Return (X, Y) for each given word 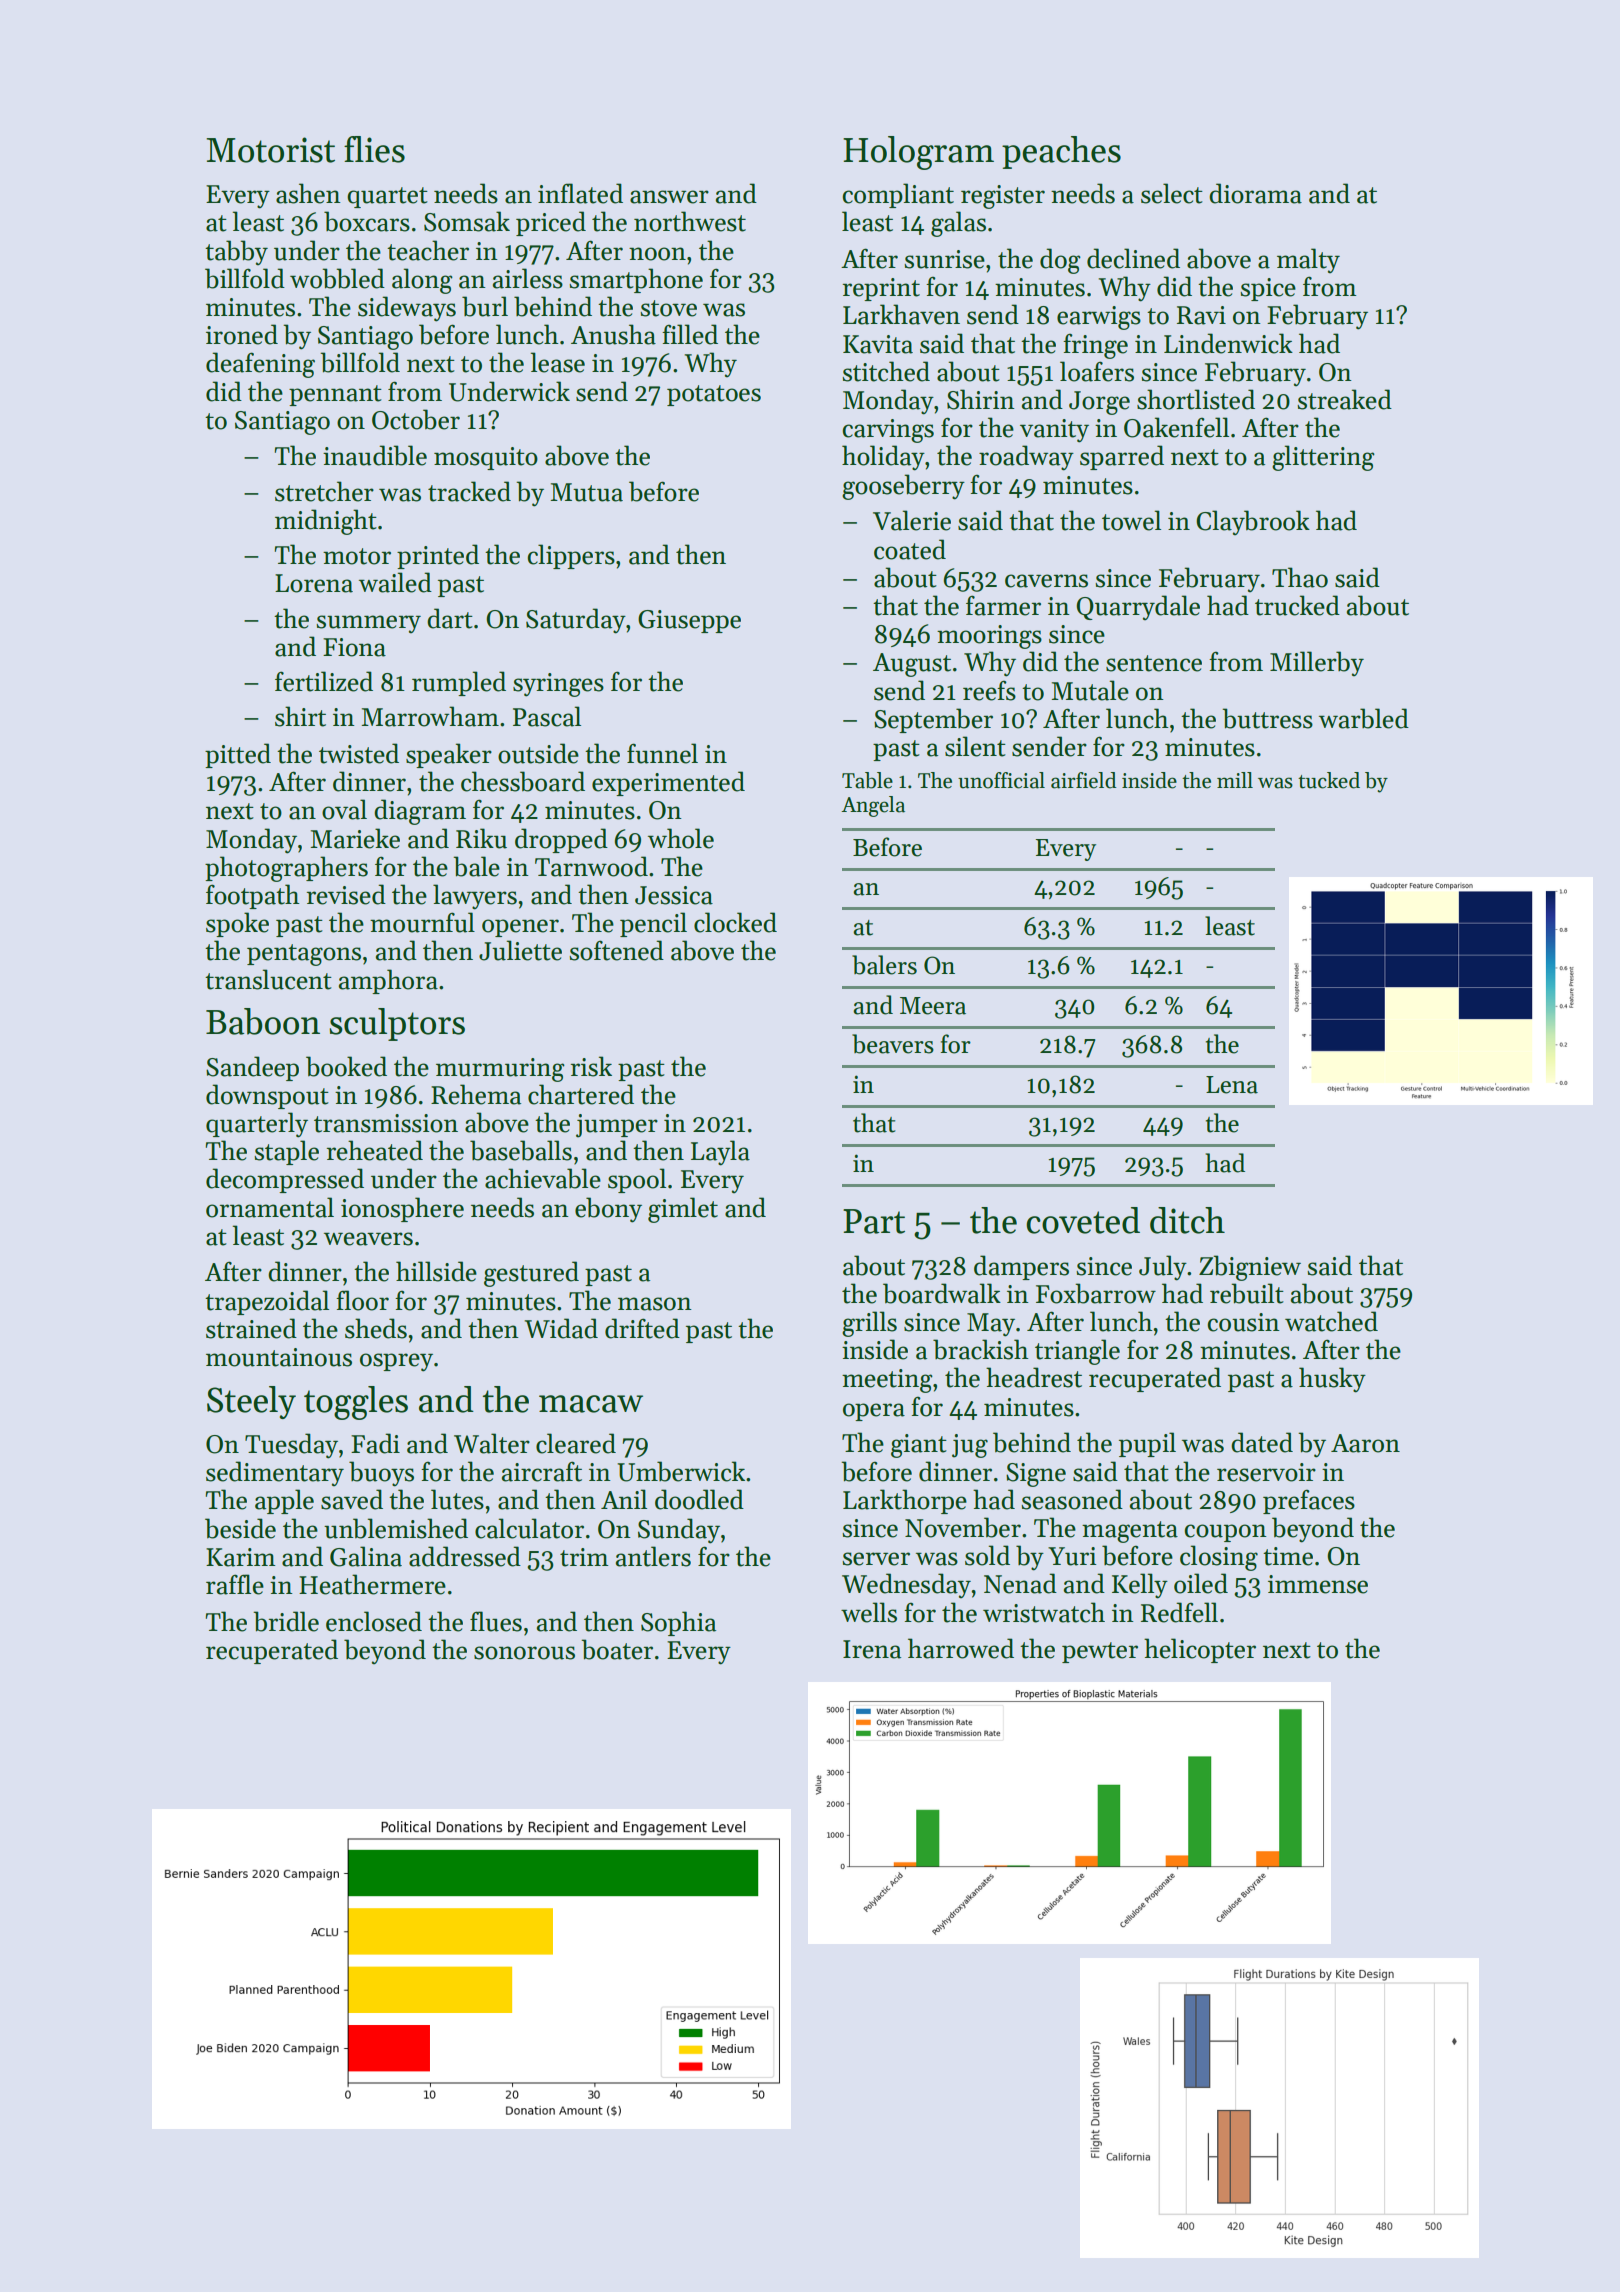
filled (690, 334)
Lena (1232, 1085)
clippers (571, 556)
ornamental (270, 1207)
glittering (1323, 458)
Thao (1300, 577)
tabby (236, 252)
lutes (457, 1499)
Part (874, 1221)
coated (910, 549)
